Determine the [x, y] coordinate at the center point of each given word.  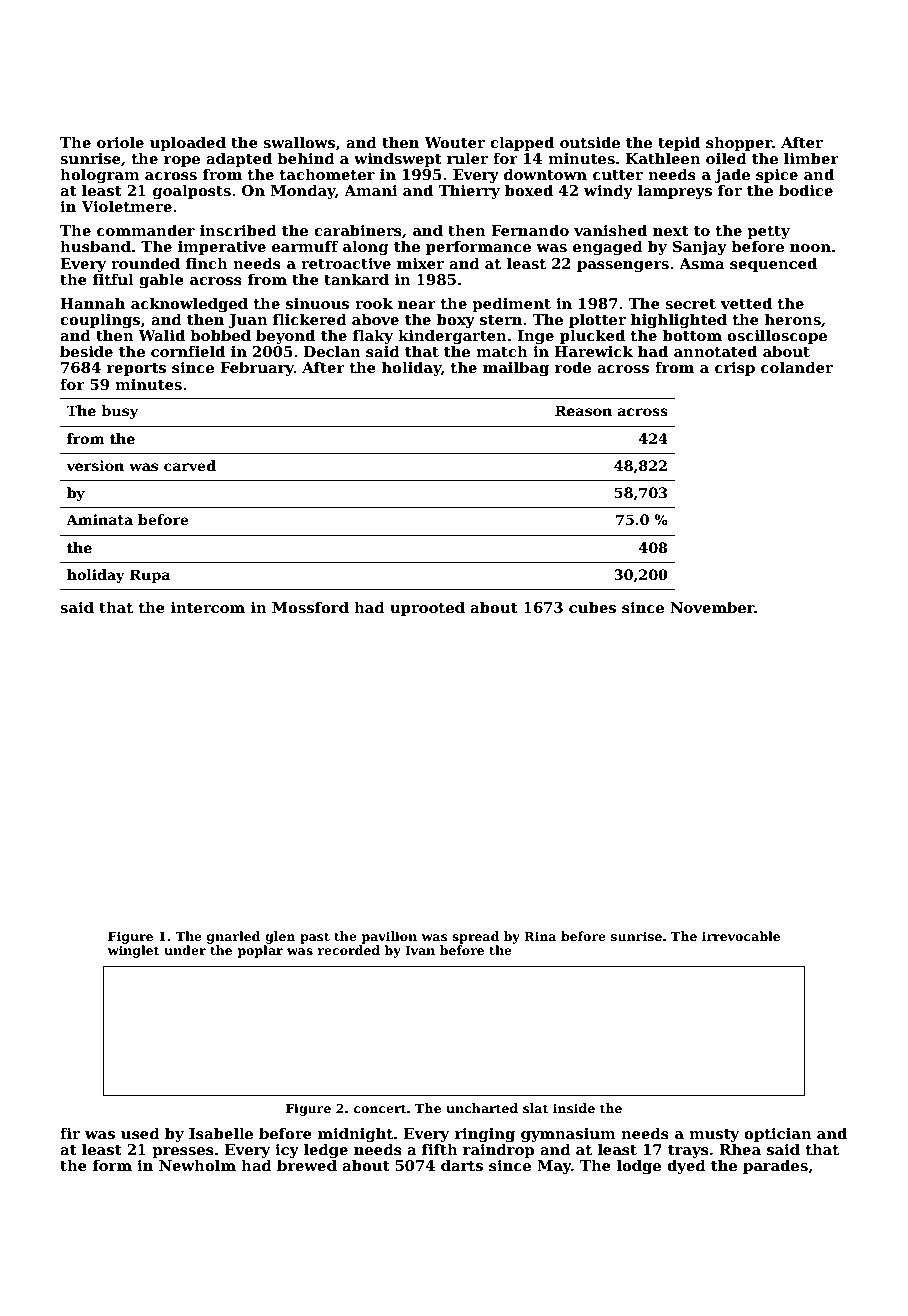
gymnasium [568, 1135]
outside [590, 142]
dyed [686, 1166]
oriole [120, 142]
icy [287, 1151]
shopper [739, 143]
